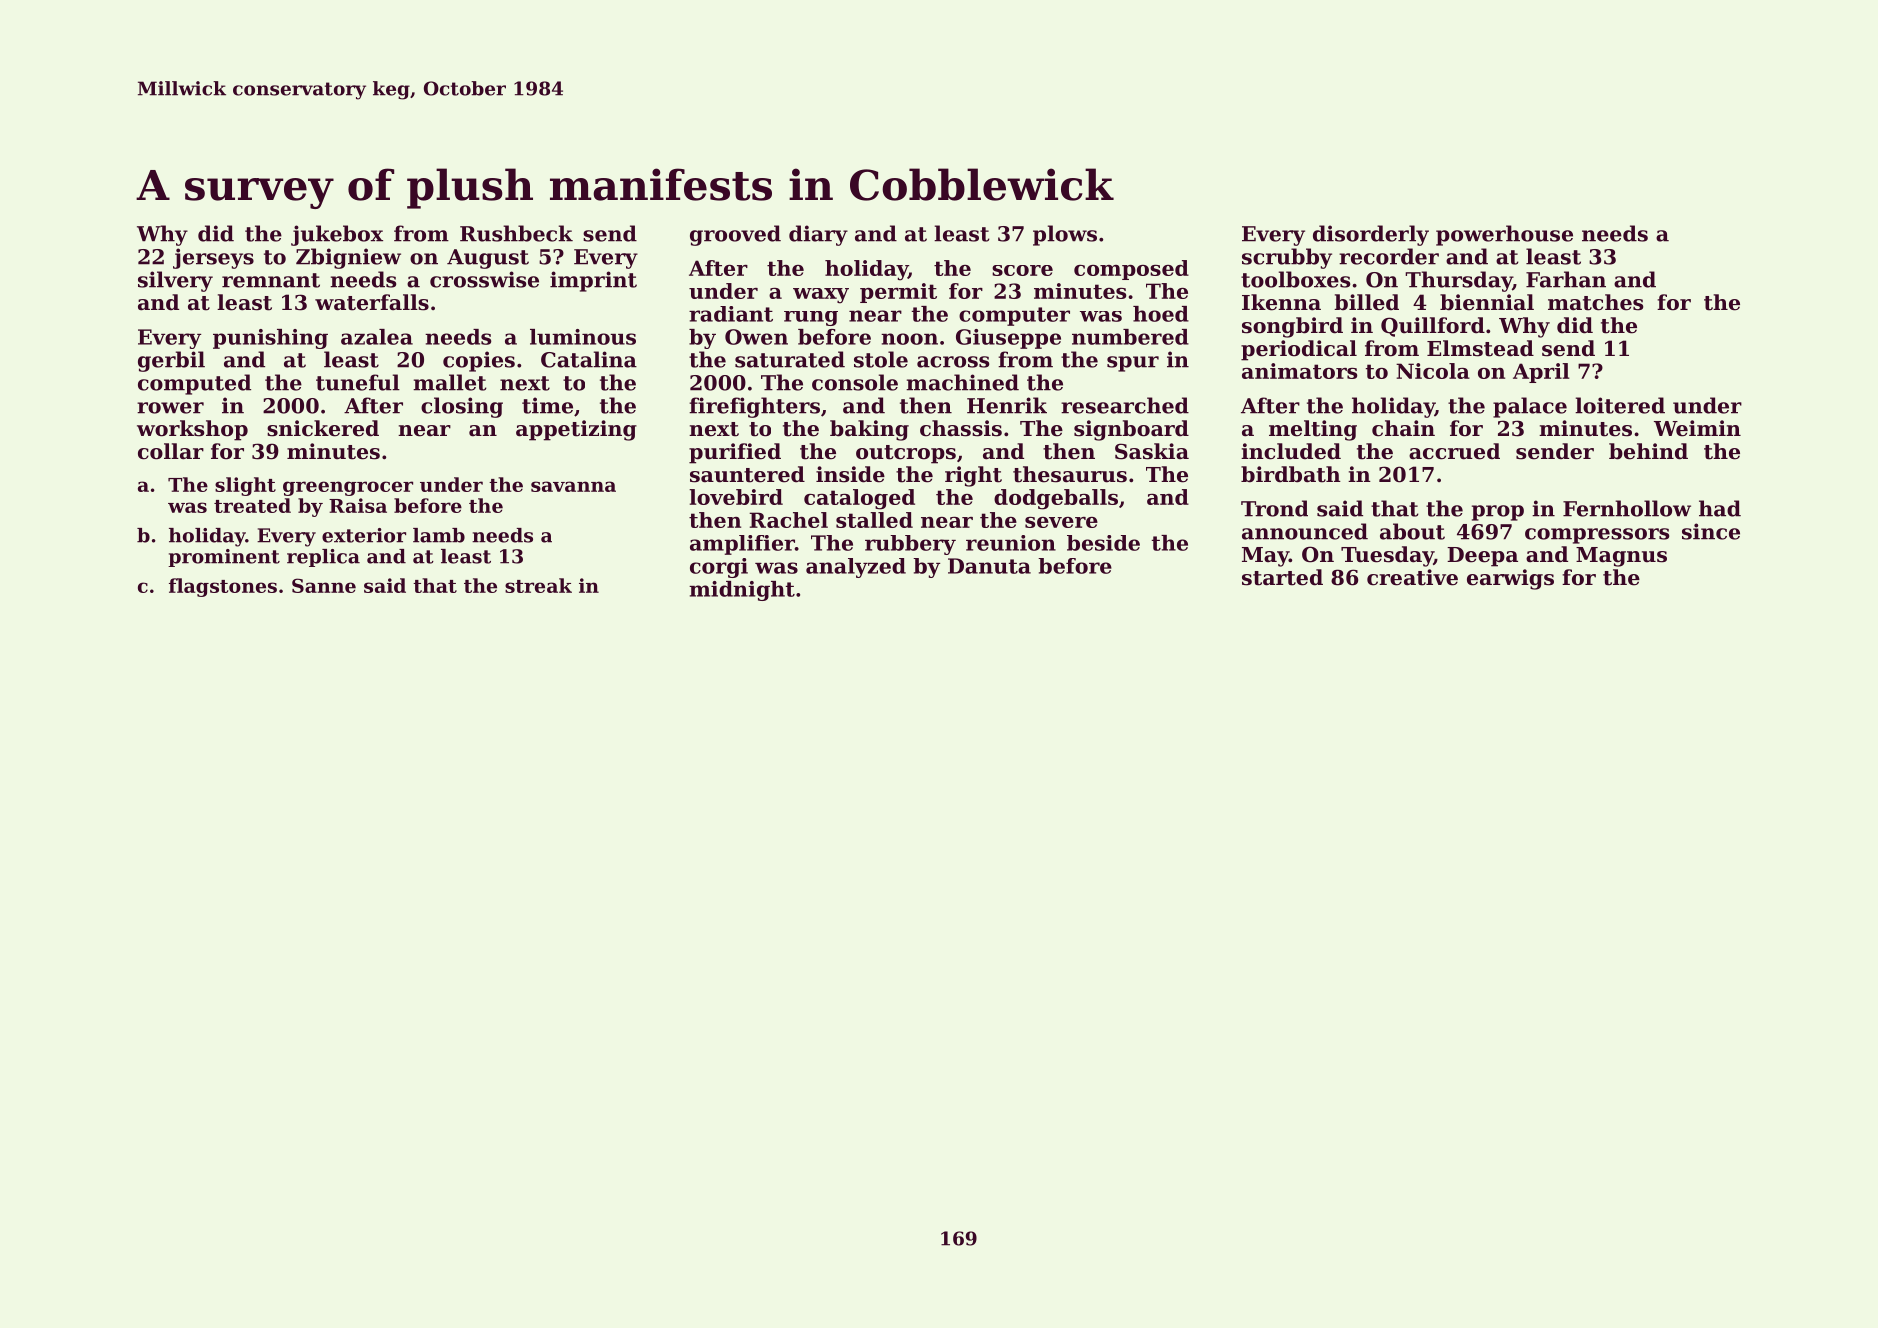 The width and height of the screenshot is (1878, 1328). I want to click on Weimin, so click(1697, 428).
